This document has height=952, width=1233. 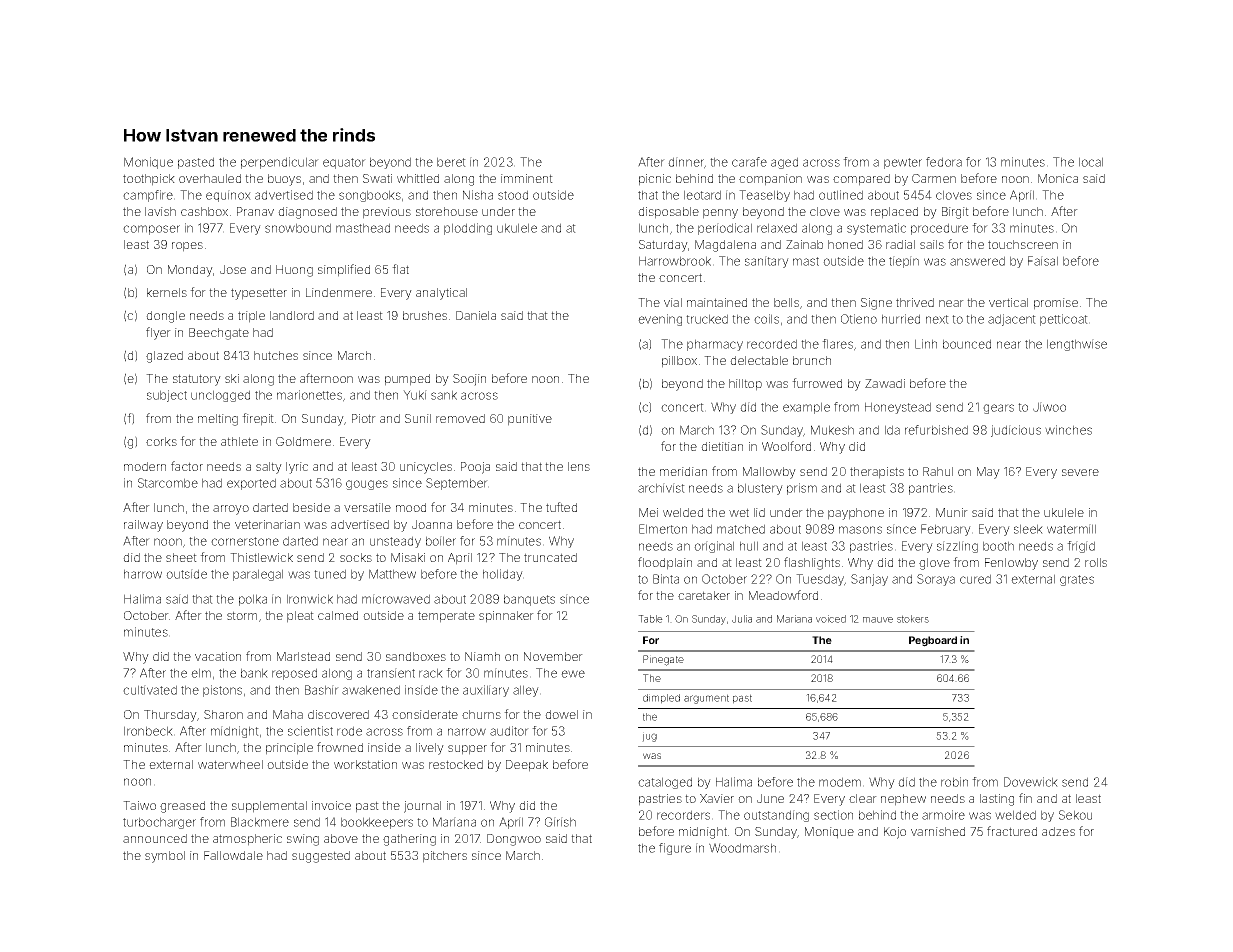 I want to click on spinnaker, so click(x=506, y=617).
